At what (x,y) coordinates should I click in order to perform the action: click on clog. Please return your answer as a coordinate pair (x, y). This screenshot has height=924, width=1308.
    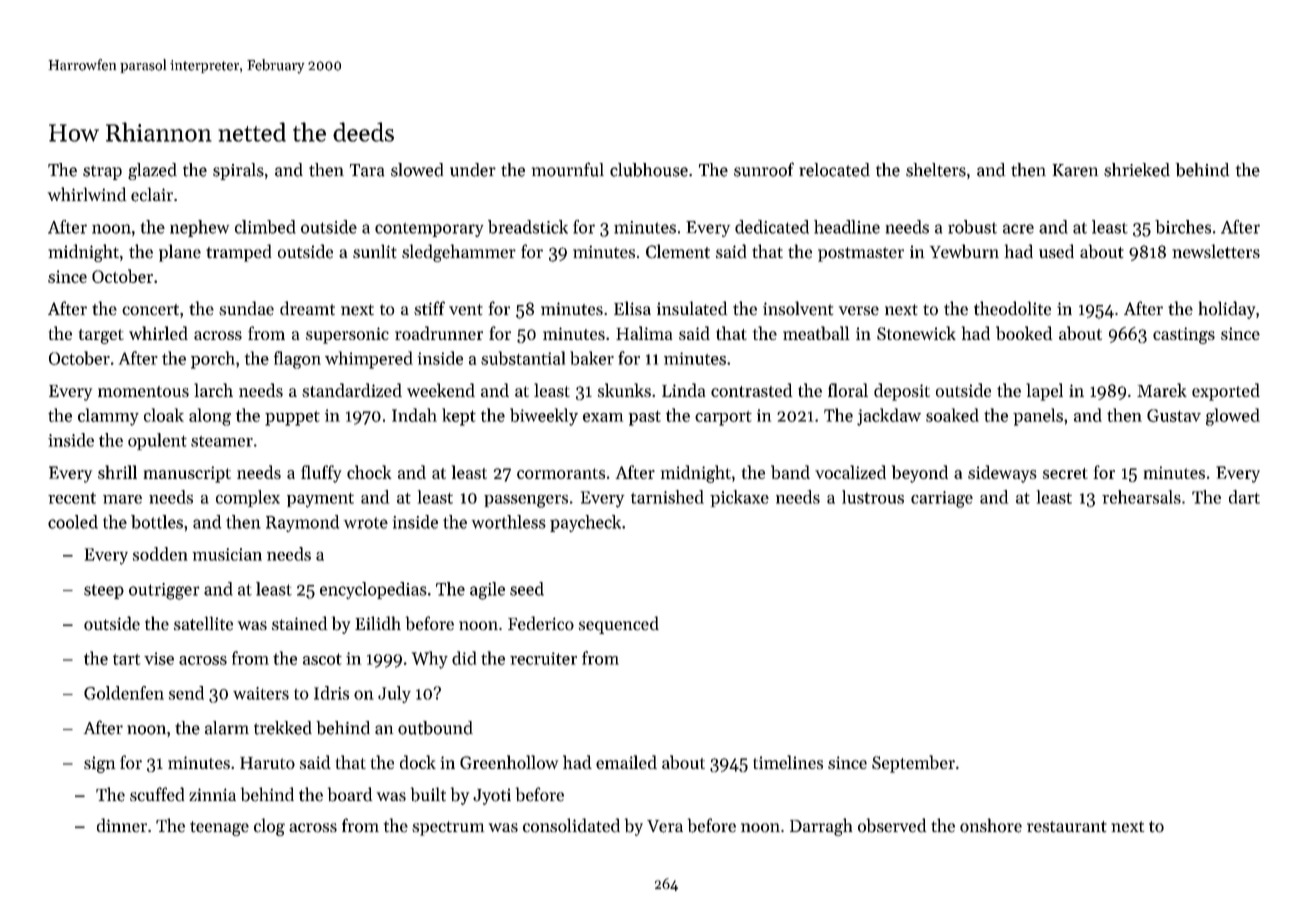
    Looking at the image, I should click on (269, 827).
